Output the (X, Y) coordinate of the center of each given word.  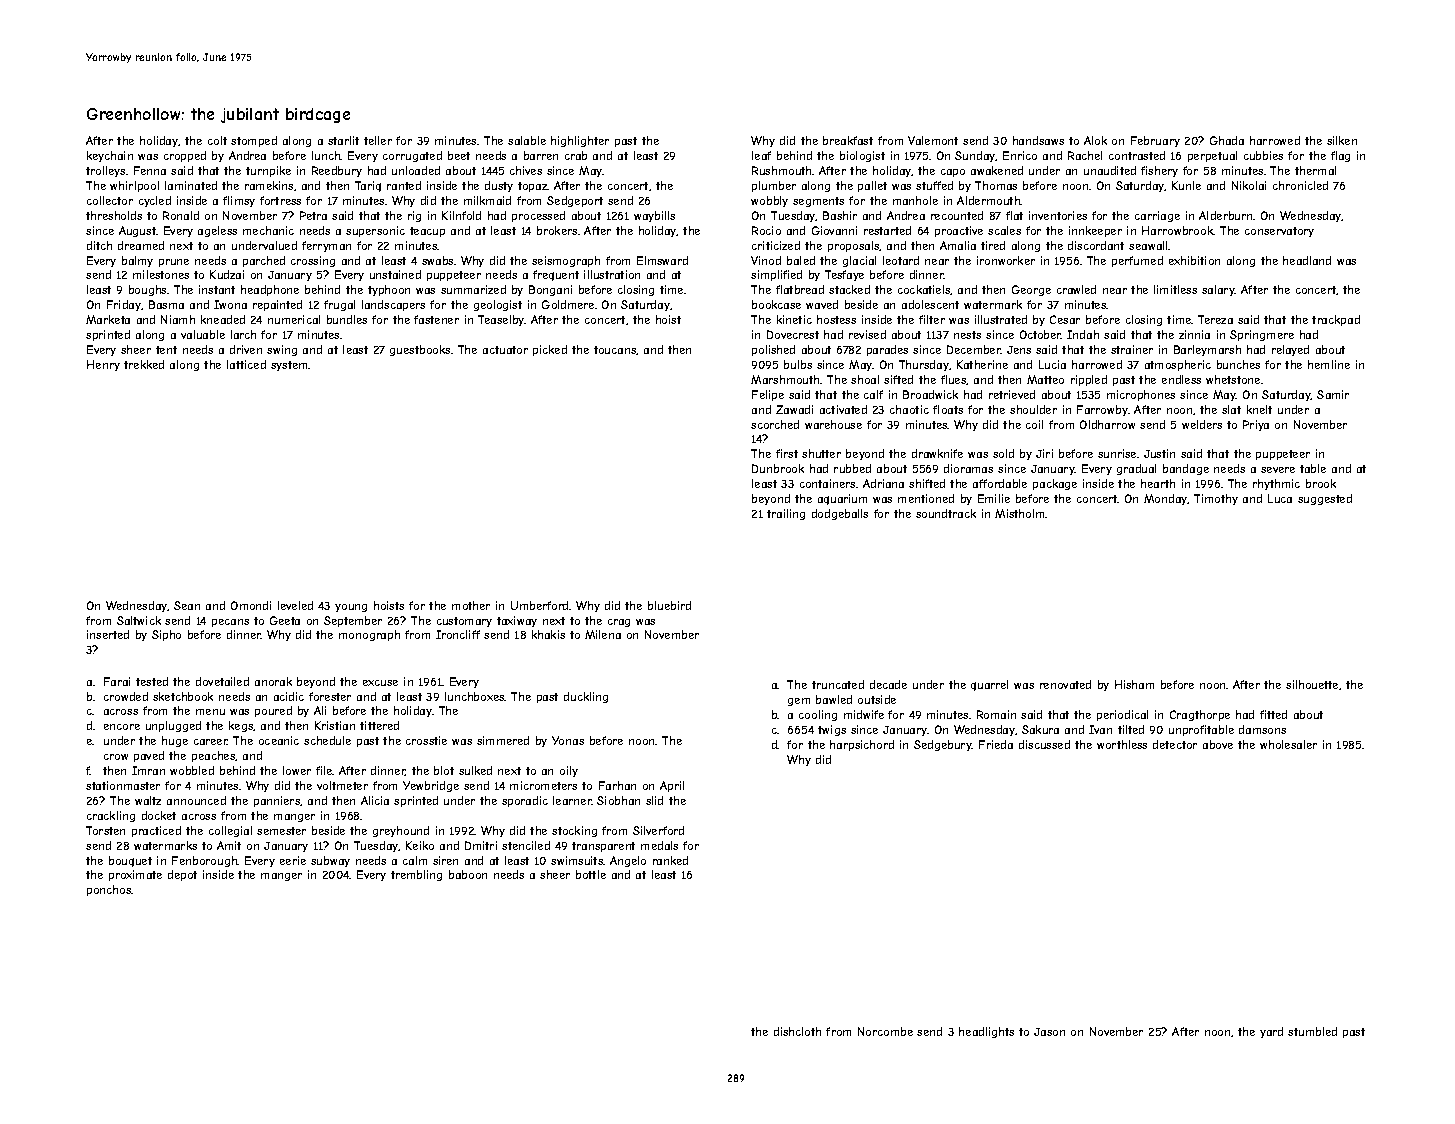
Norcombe (885, 1031)
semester (281, 831)
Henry (103, 365)
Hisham (1134, 684)
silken (1342, 140)
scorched (775, 424)
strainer (1132, 349)
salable (527, 140)
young (351, 608)
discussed (1044, 744)
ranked (670, 860)
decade (888, 684)
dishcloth (797, 1031)
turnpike (268, 171)
